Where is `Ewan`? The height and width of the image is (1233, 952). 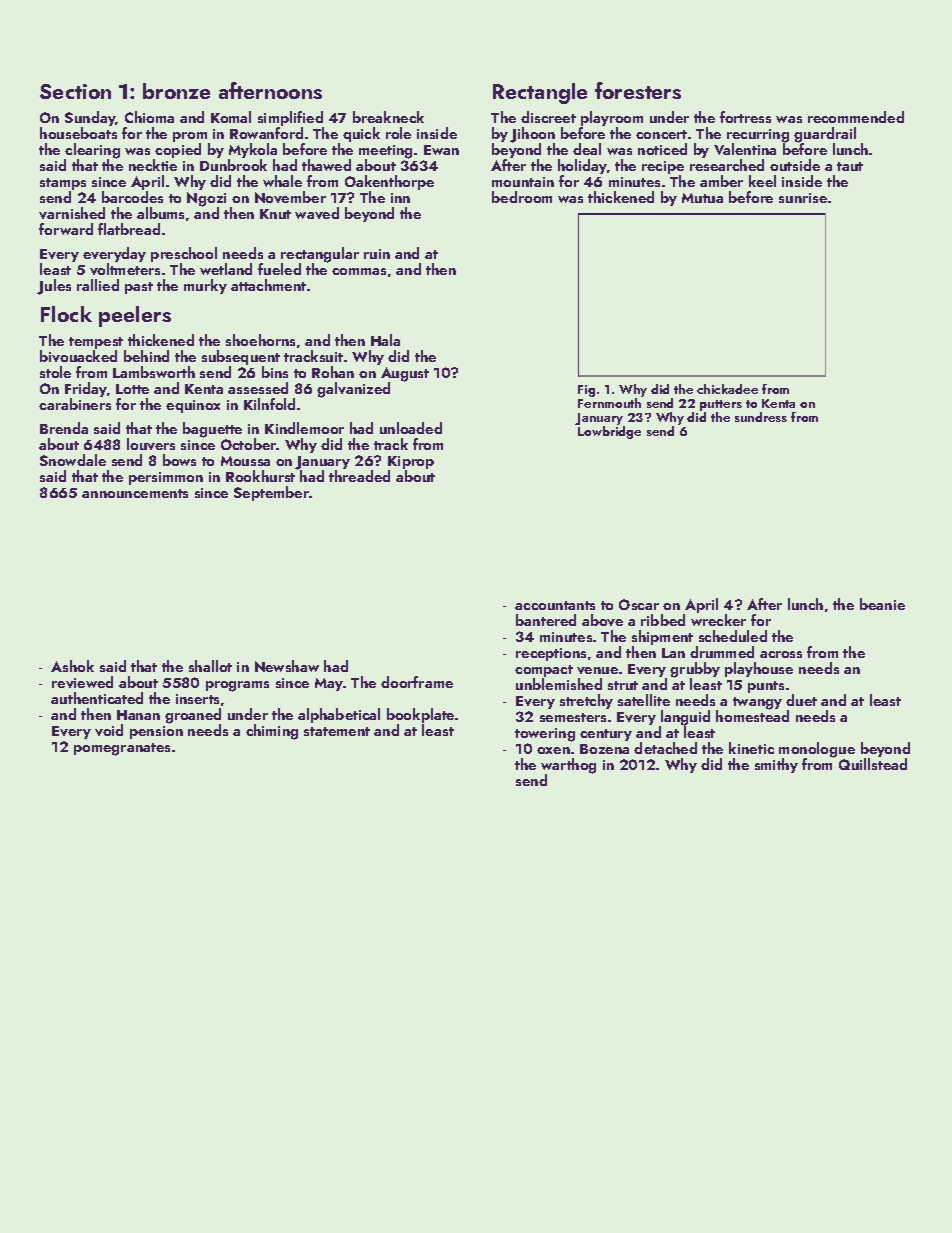
Ewan is located at coordinates (441, 150).
